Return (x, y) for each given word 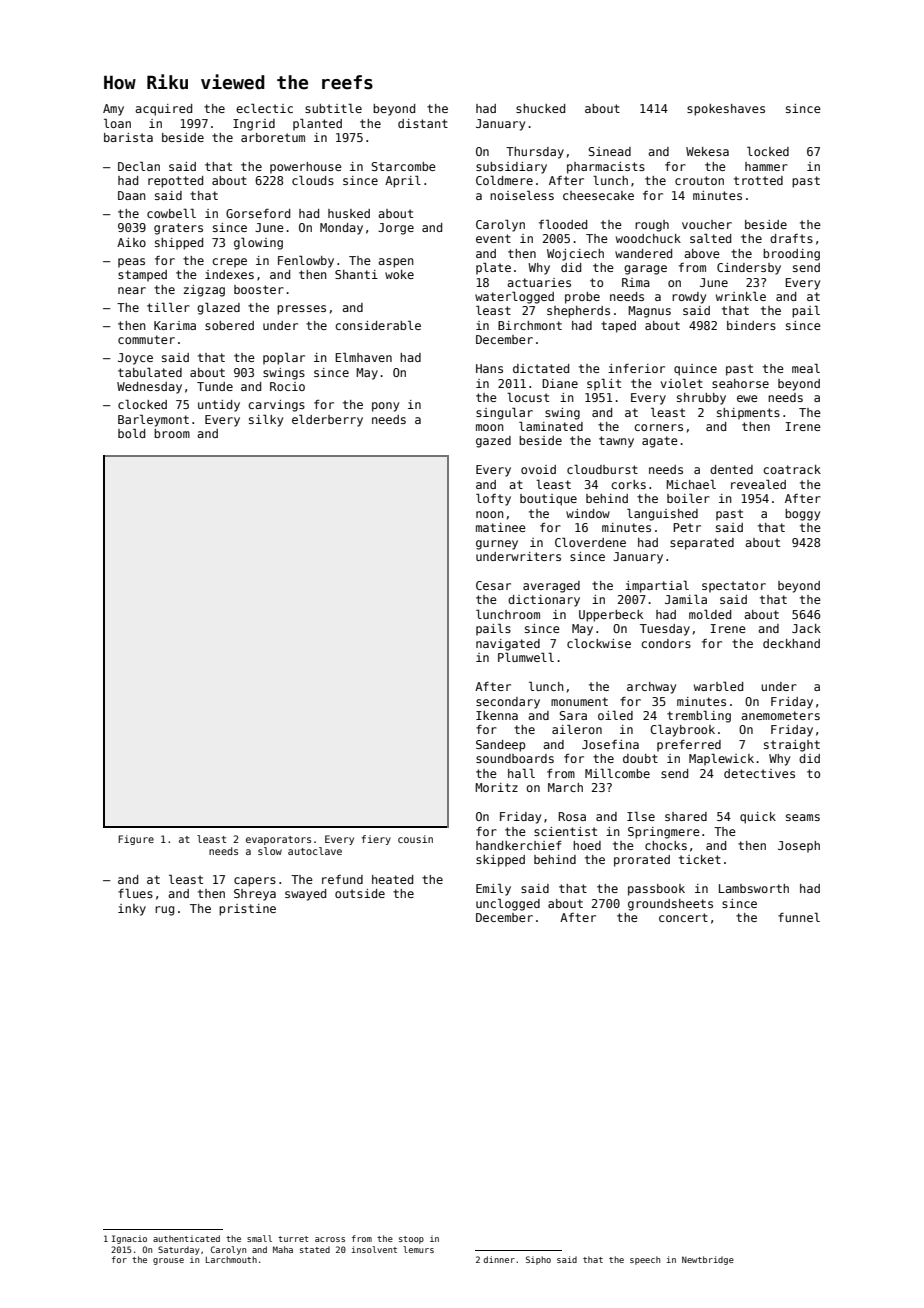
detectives (759, 773)
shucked (540, 108)
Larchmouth (231, 1259)
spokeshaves (726, 110)
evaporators (278, 840)
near (132, 290)
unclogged (508, 904)
